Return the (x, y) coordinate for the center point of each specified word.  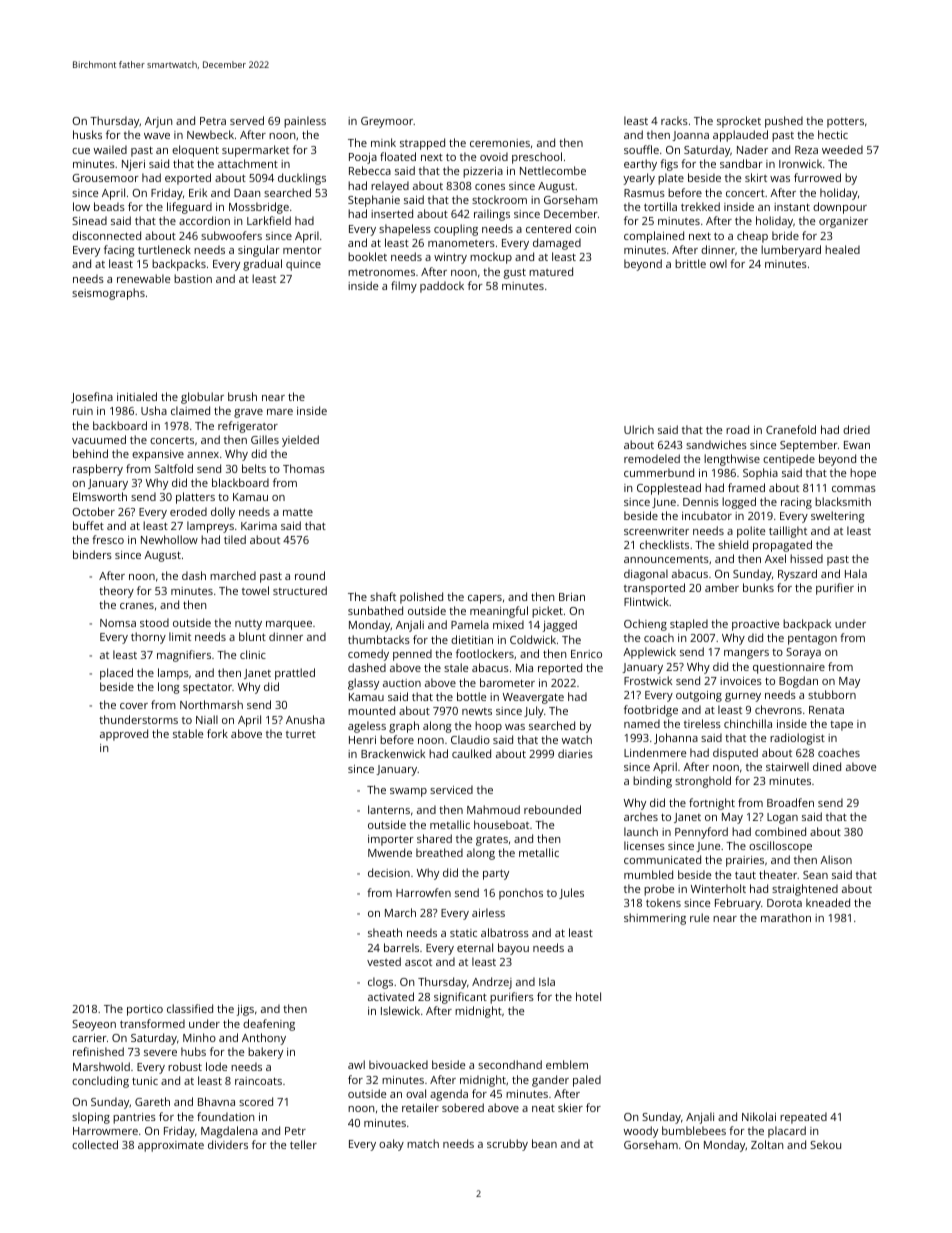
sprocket (739, 122)
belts (254, 468)
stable (188, 733)
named (642, 723)
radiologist (797, 739)
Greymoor (387, 122)
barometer (507, 682)
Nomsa (118, 623)
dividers (228, 1144)
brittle (690, 263)
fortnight (712, 804)
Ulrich (639, 429)
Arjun (158, 122)
